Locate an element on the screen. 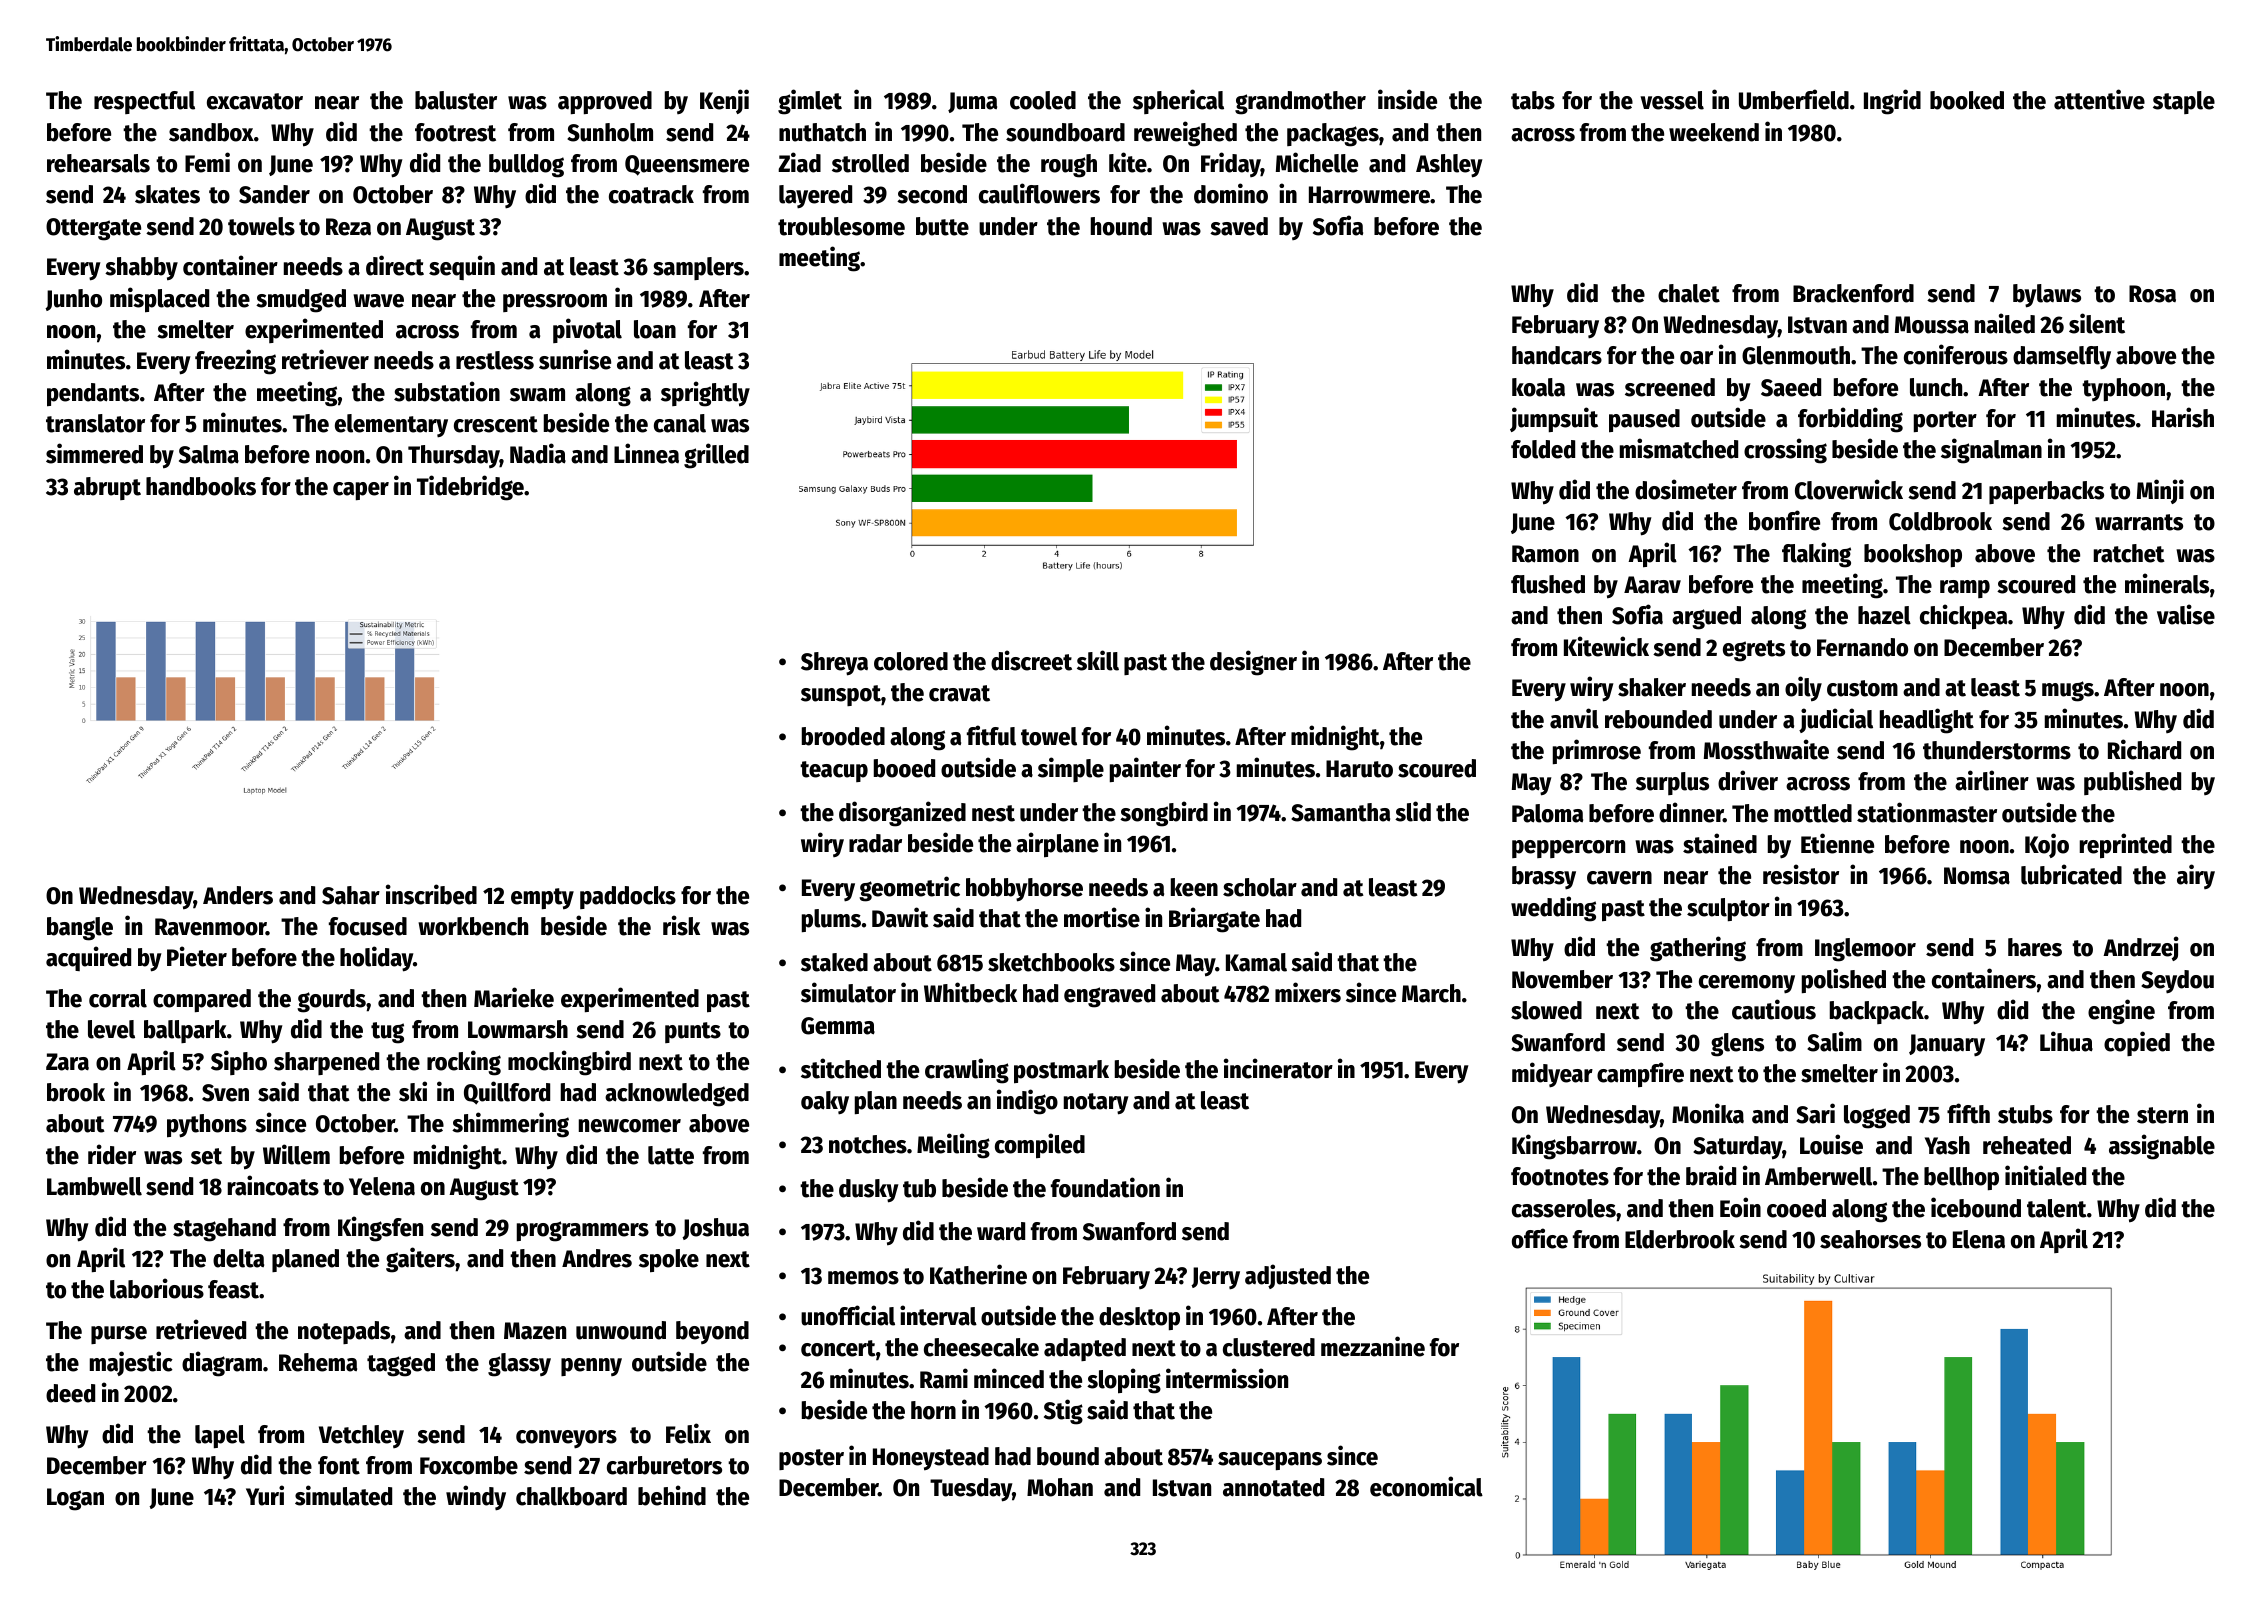 Image resolution: width=2261 pixels, height=1599 pixels. Mohan is located at coordinates (1060, 1487).
